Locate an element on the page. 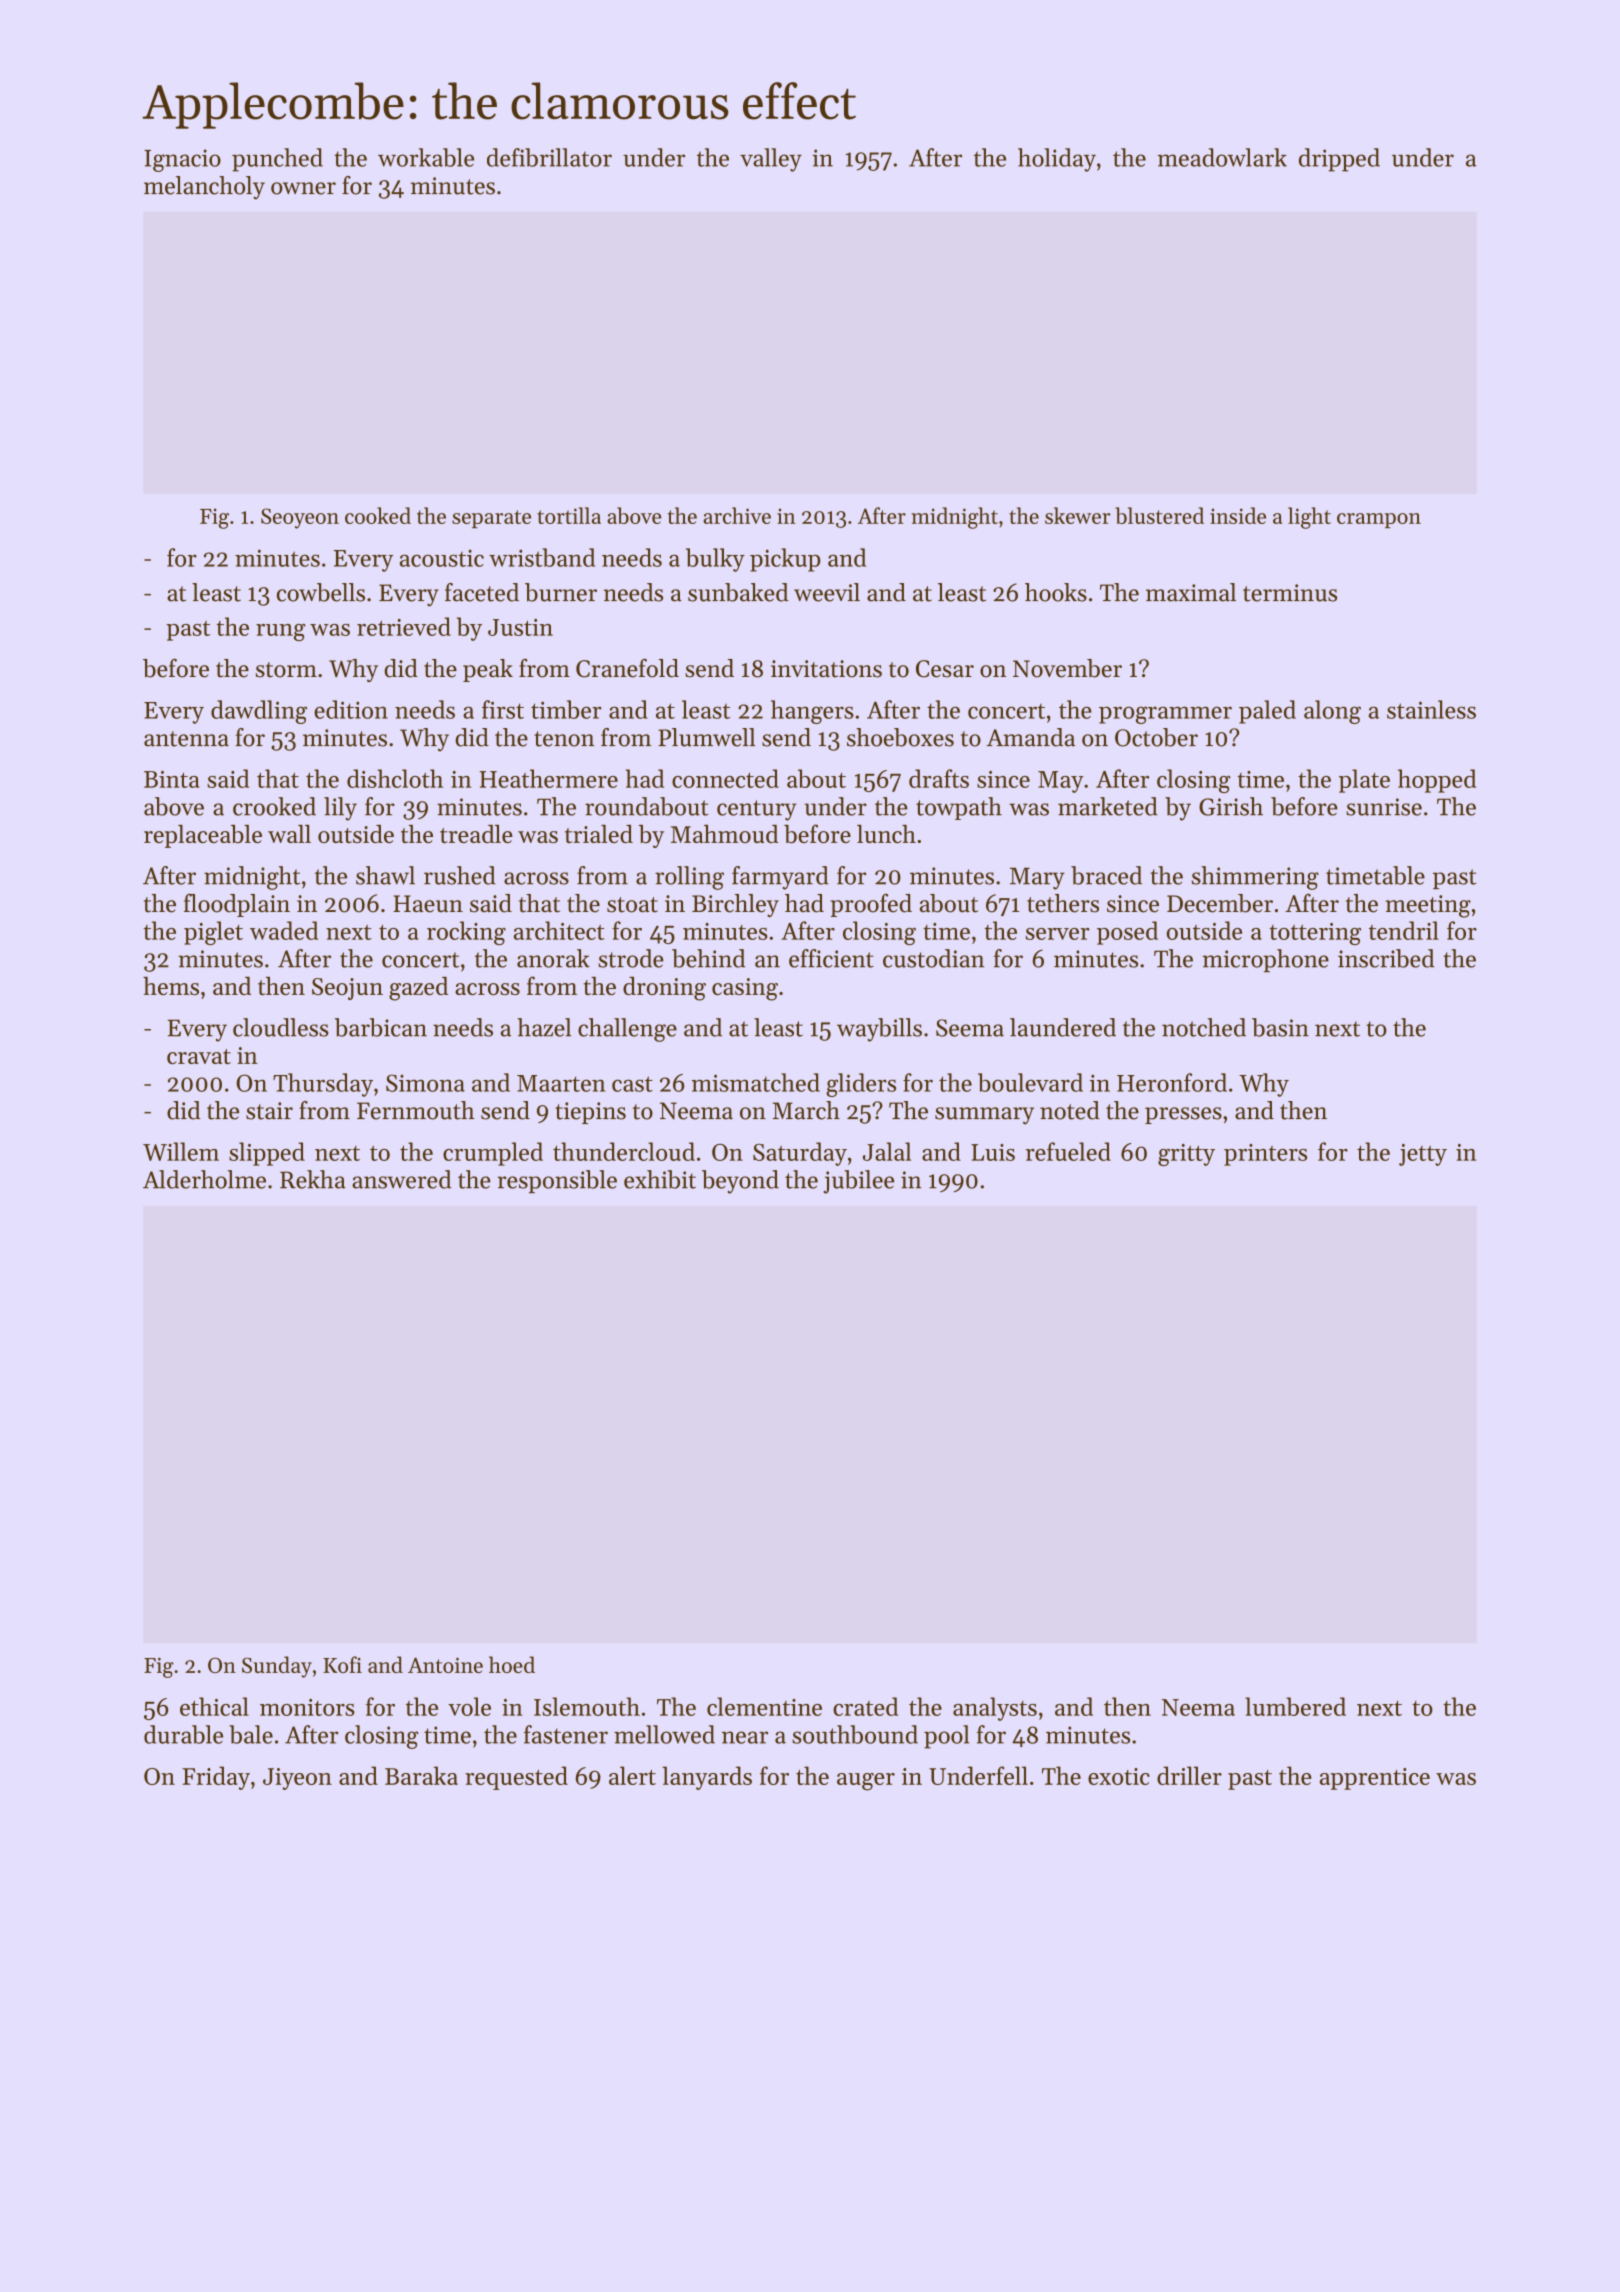 This document has height=2292, width=1620. owner is located at coordinates (303, 188).
